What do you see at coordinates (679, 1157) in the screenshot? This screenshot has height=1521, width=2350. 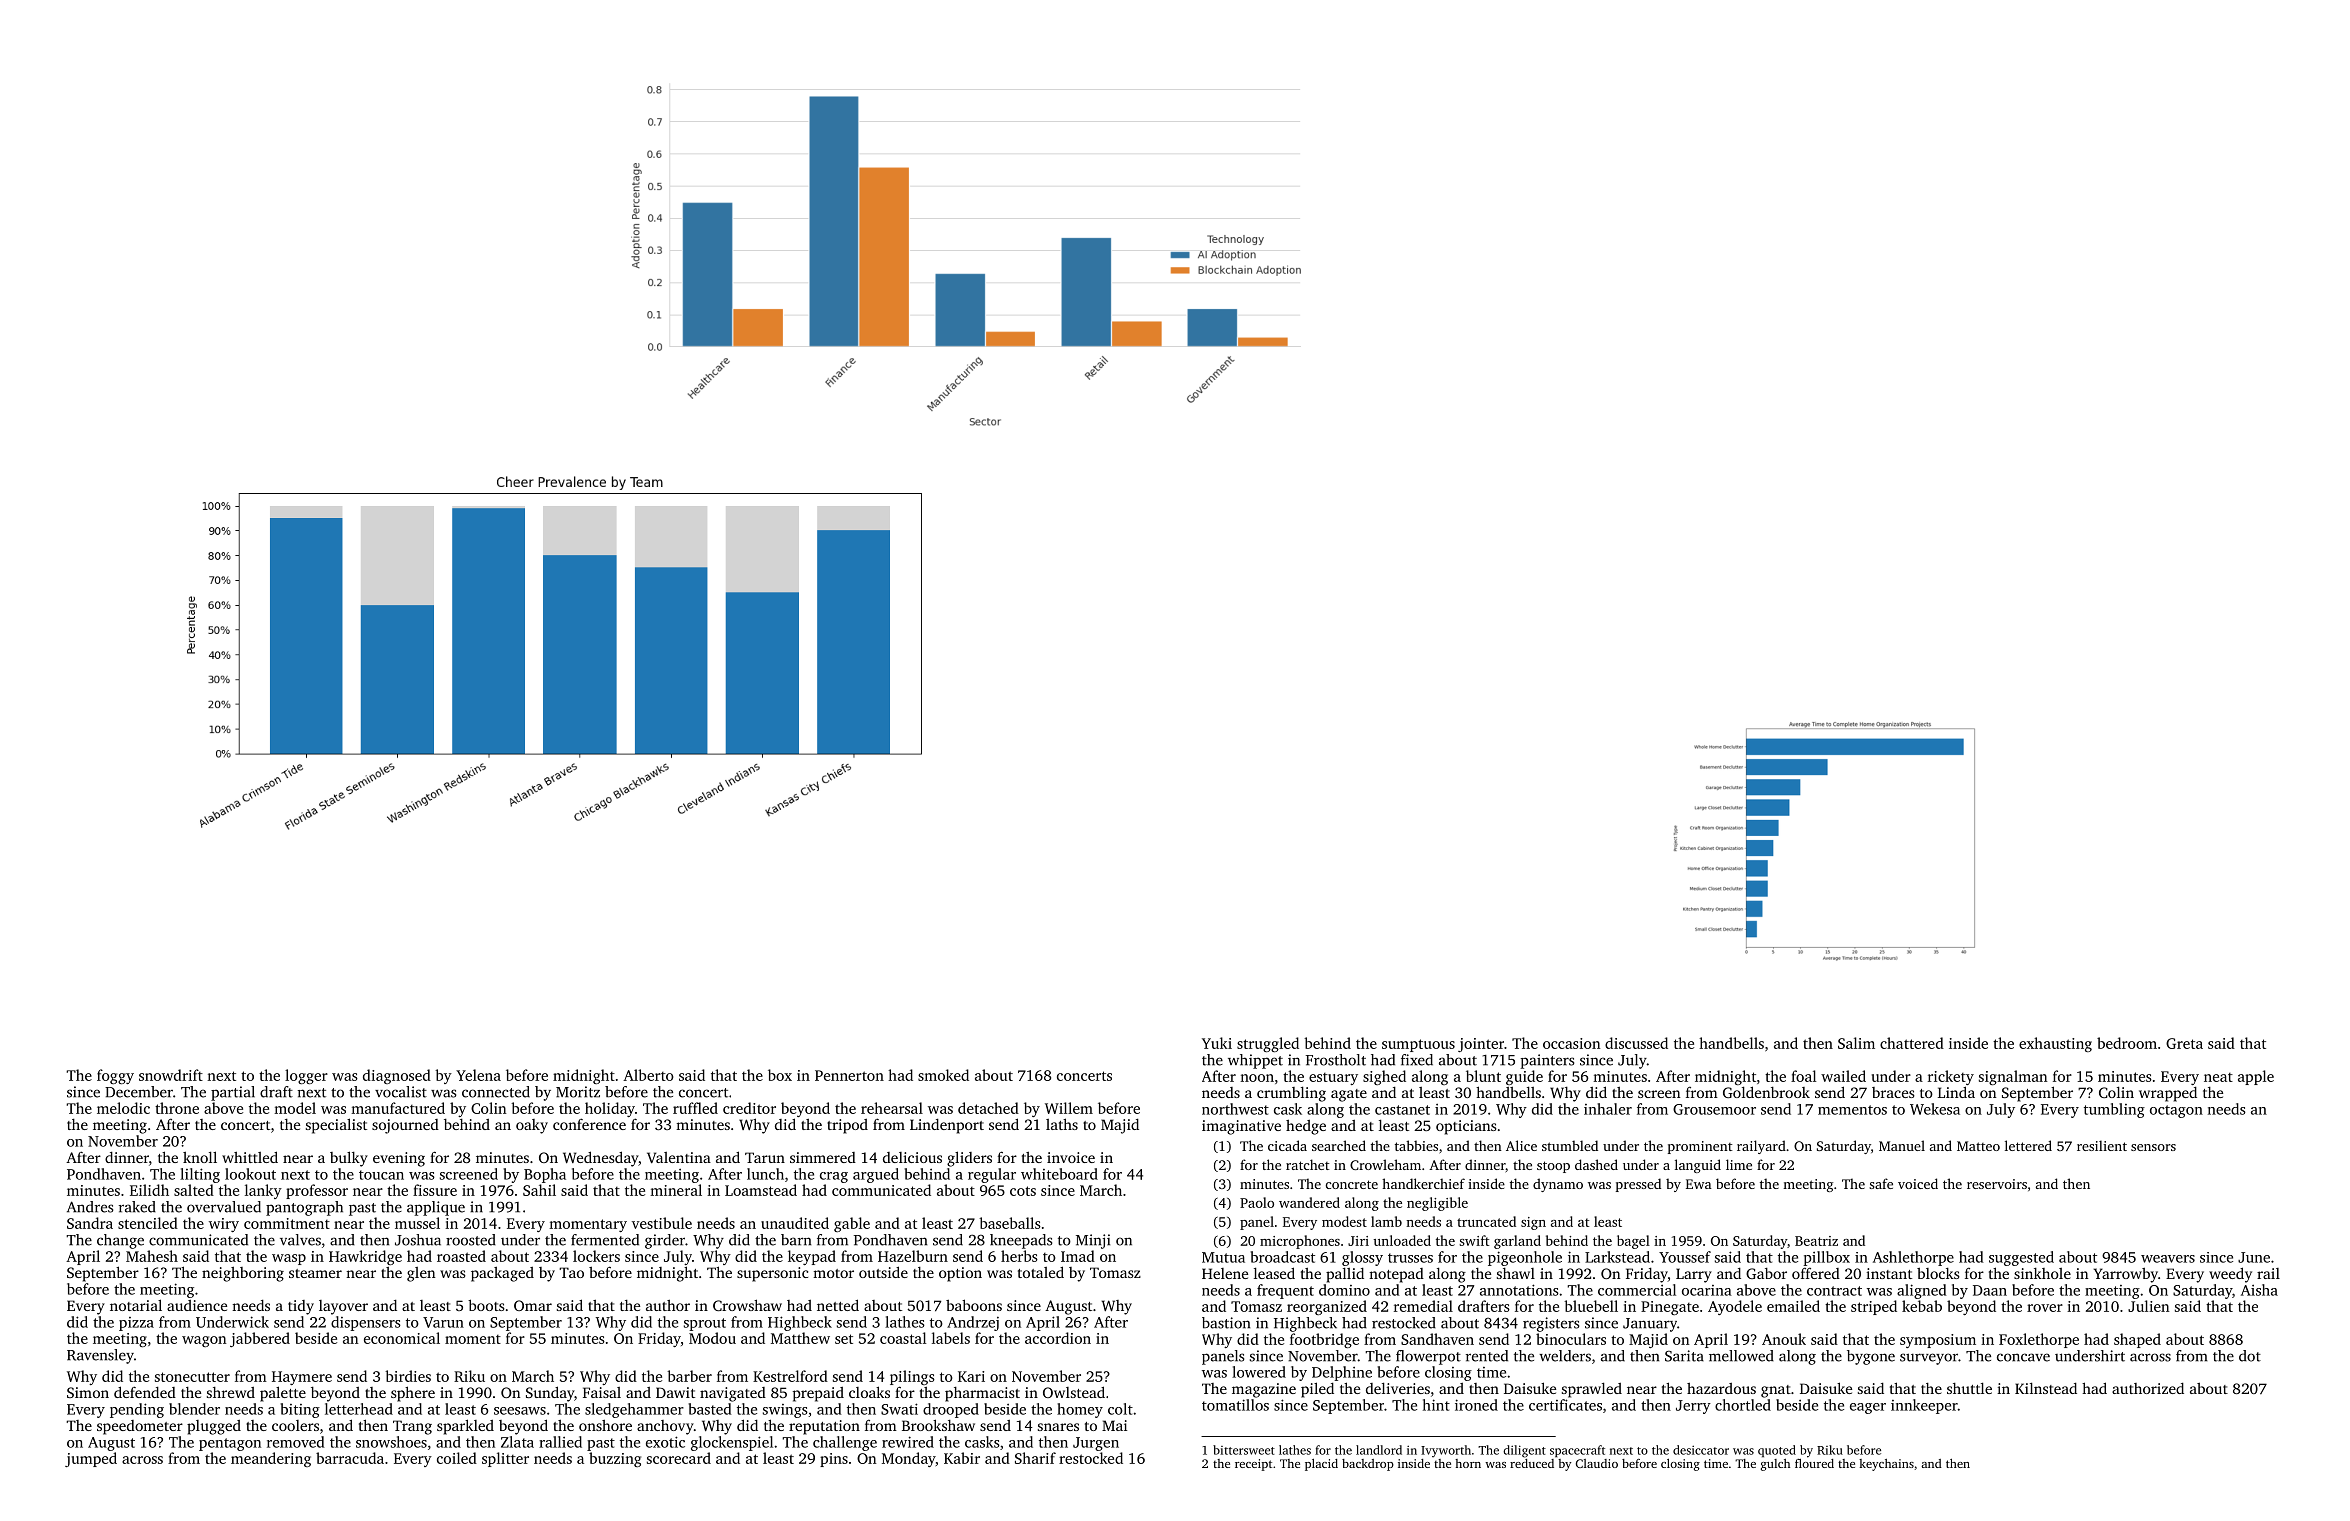 I see `Valentina` at bounding box center [679, 1157].
